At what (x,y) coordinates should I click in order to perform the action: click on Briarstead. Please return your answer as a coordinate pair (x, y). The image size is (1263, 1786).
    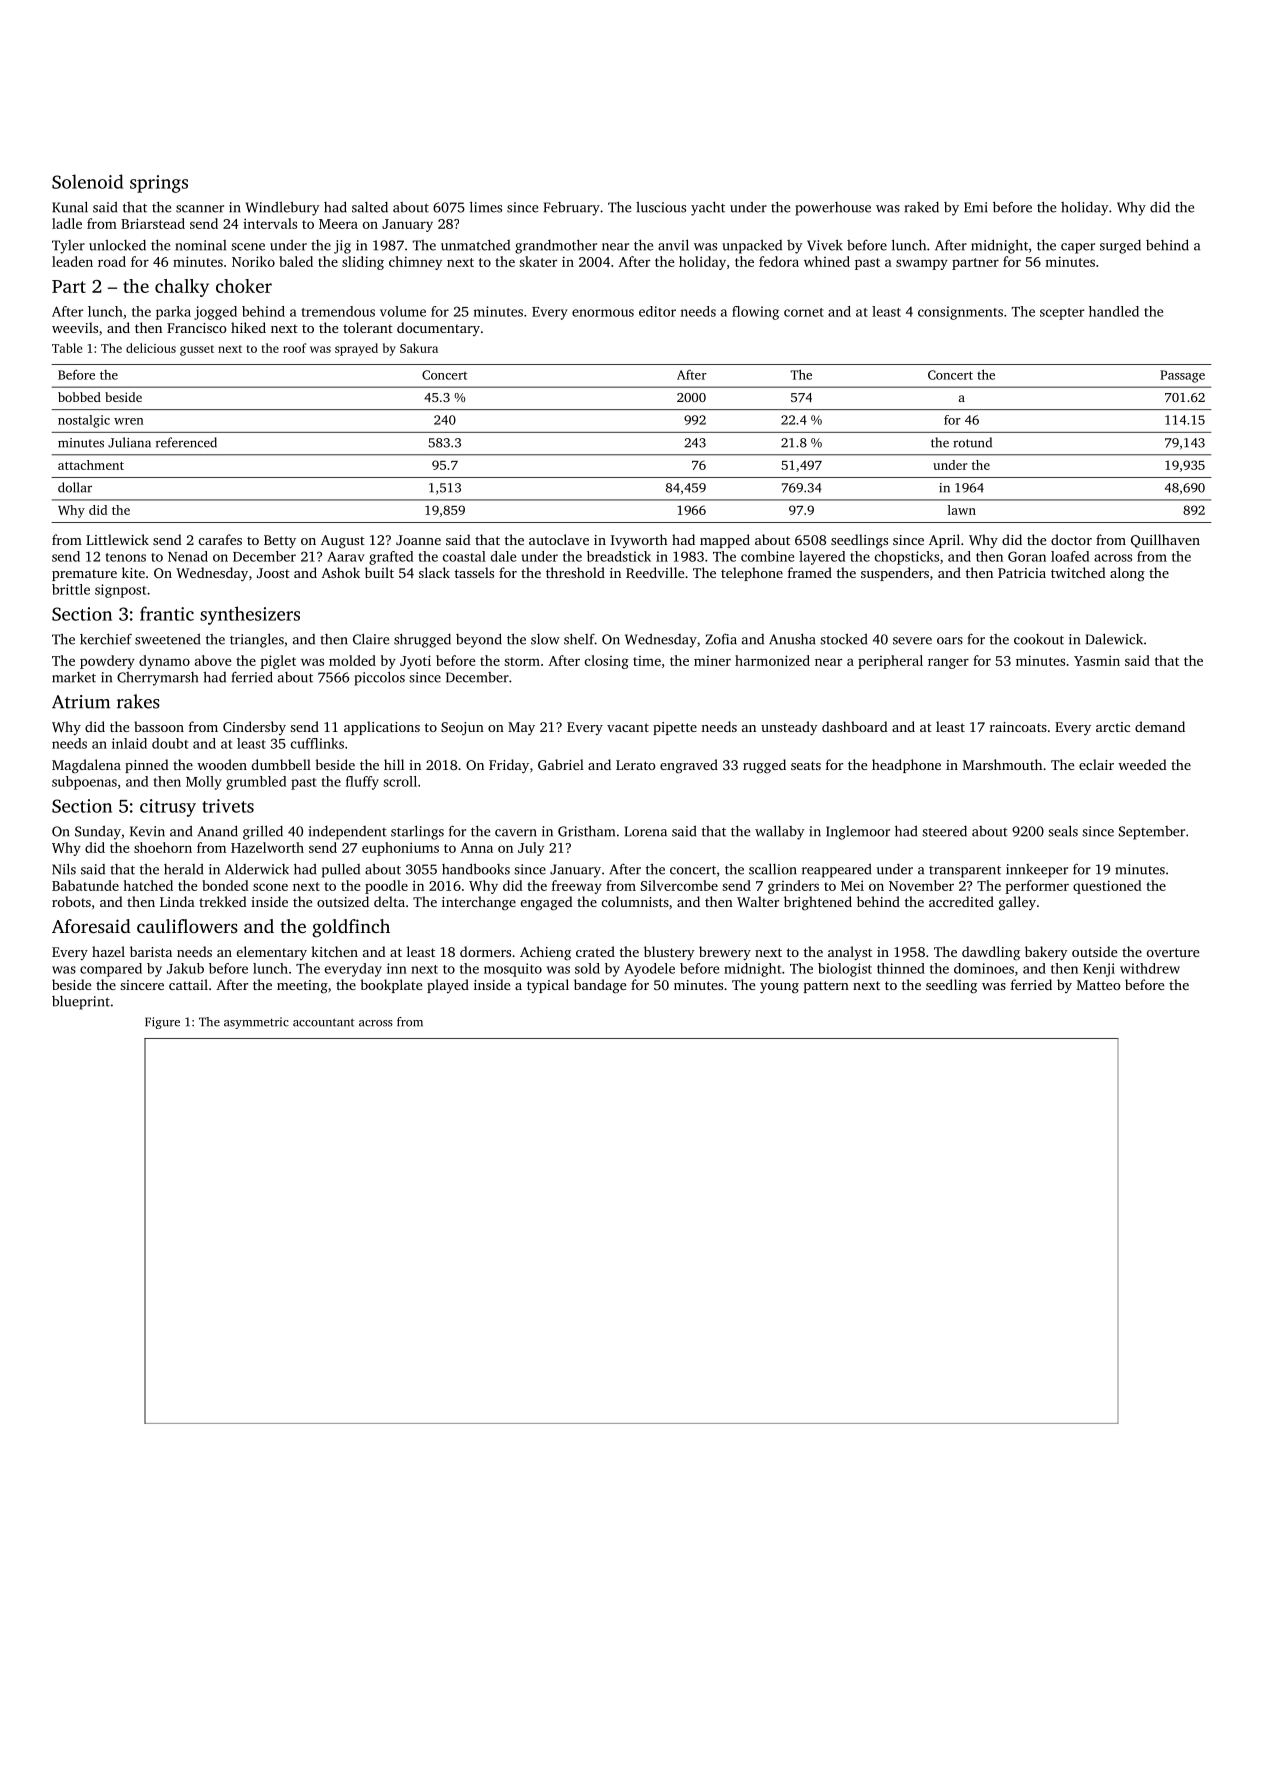
    Looking at the image, I should click on (153, 223).
